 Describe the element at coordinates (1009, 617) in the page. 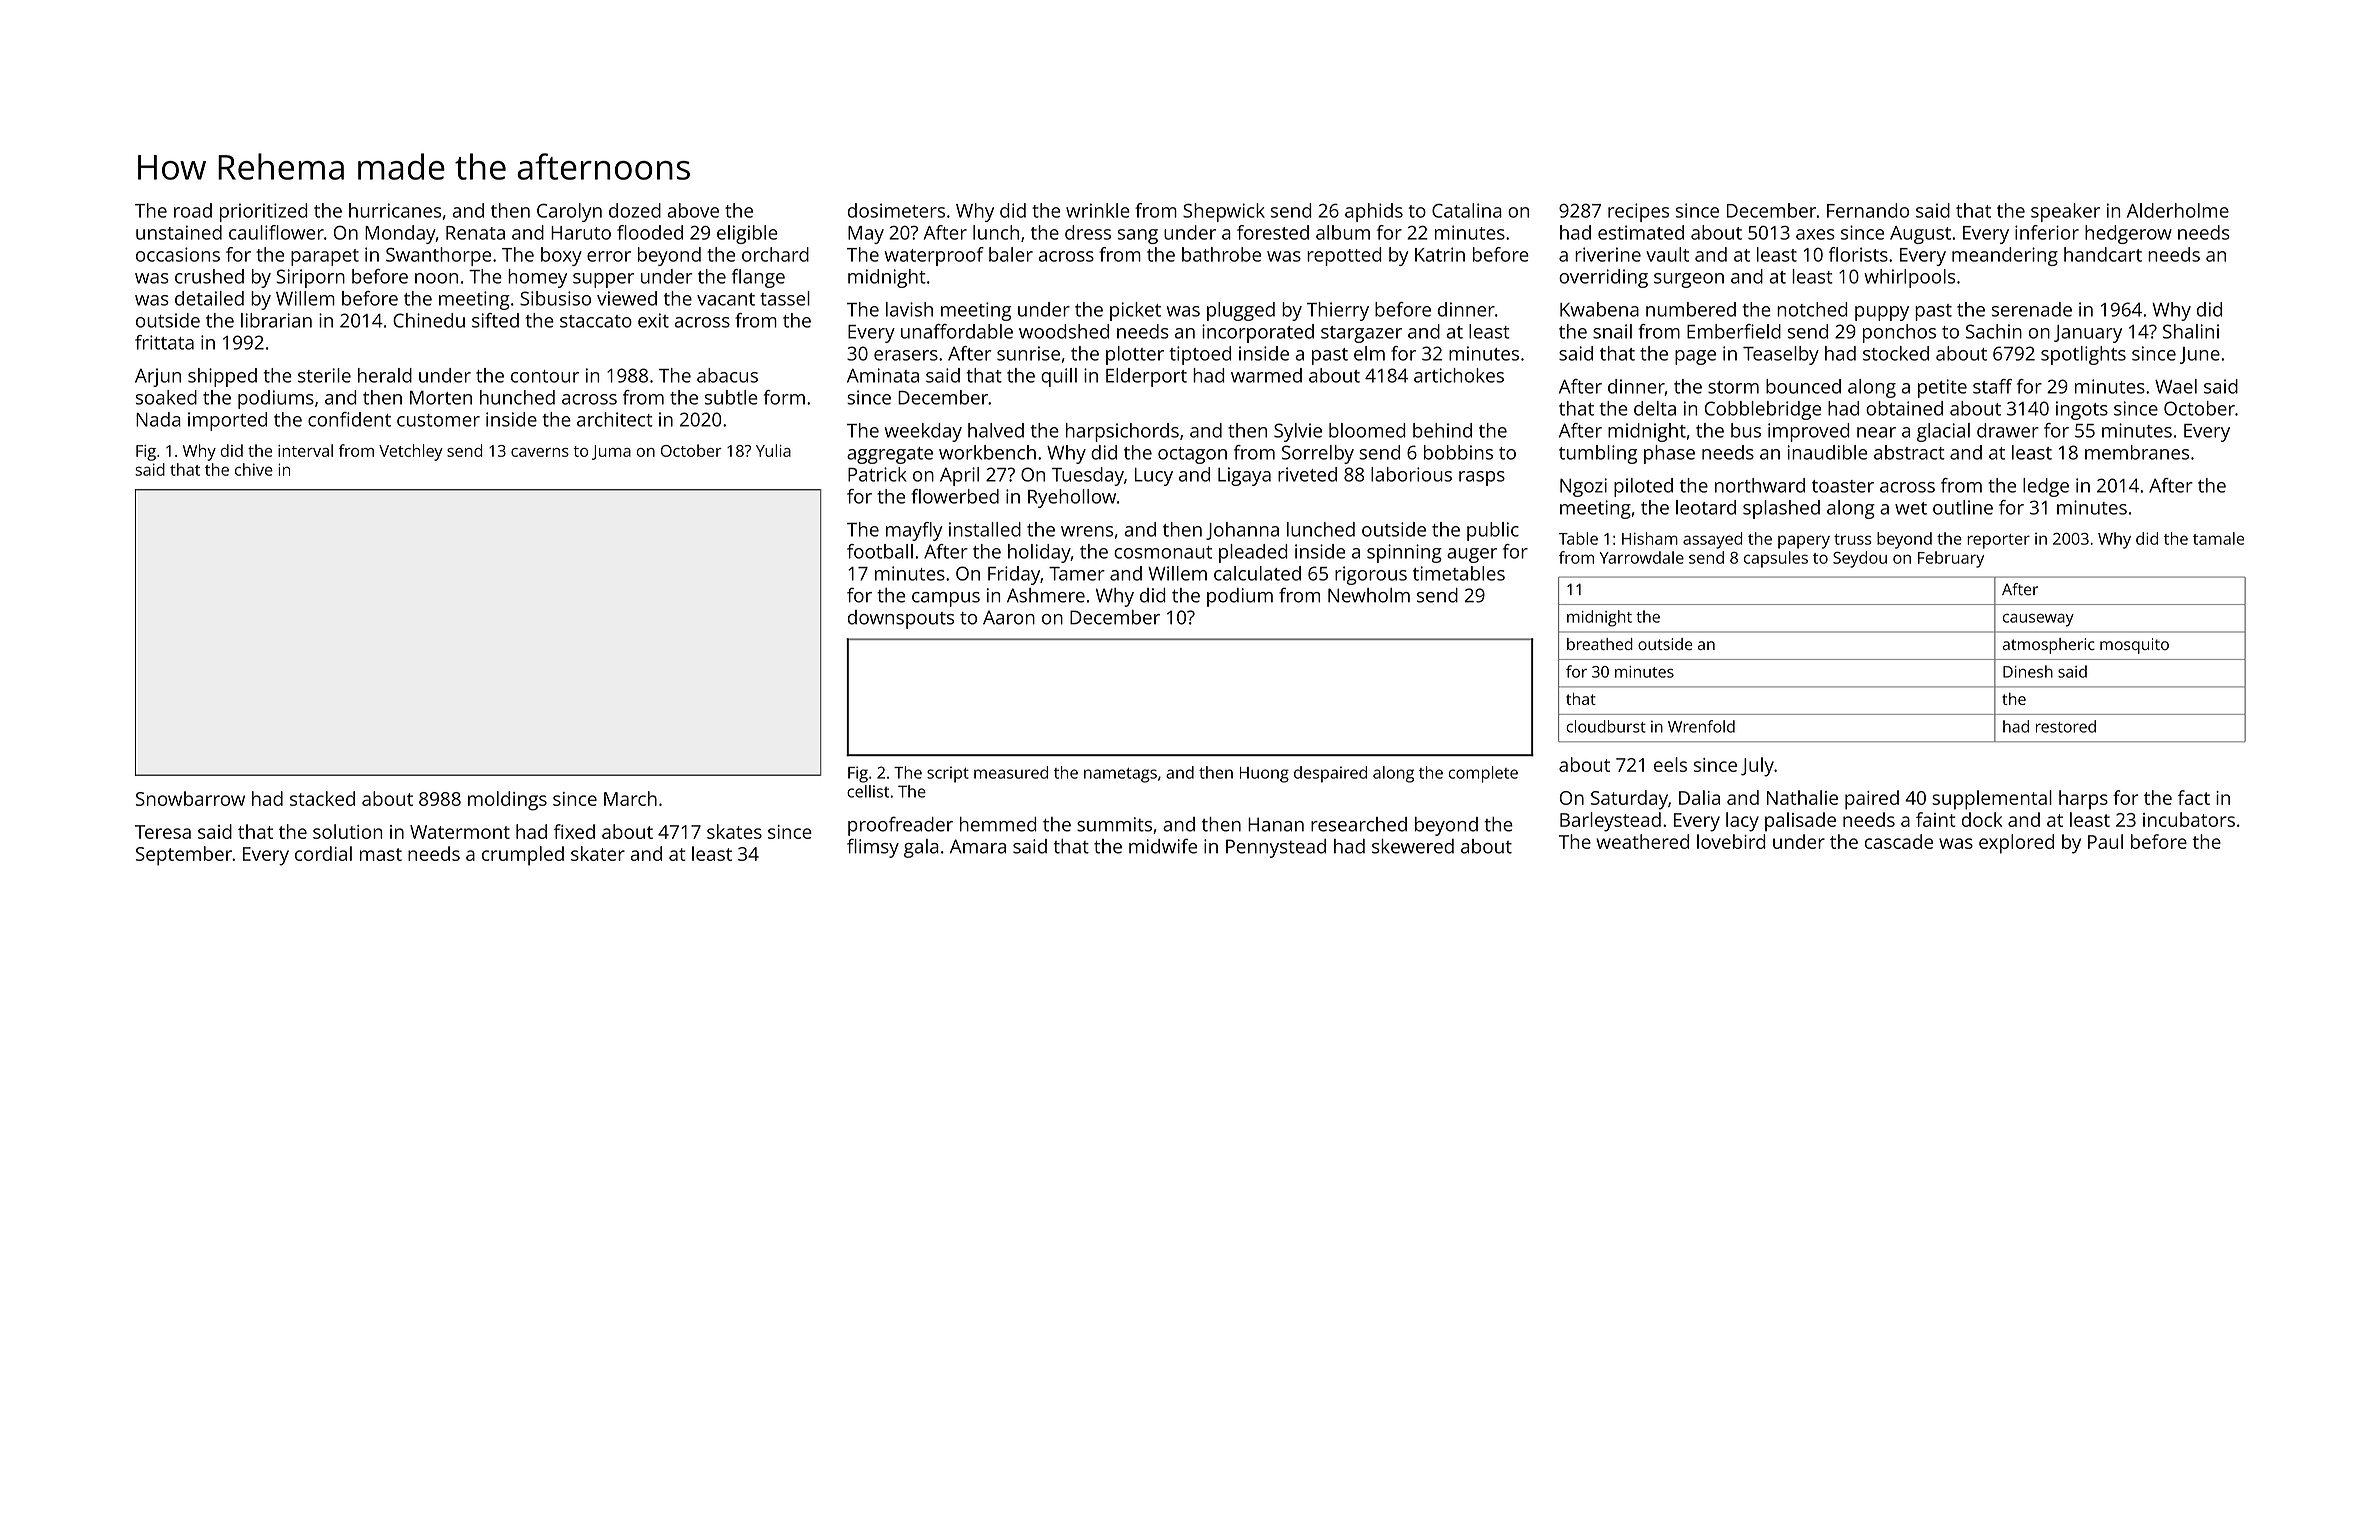

I see `Aaron` at that location.
